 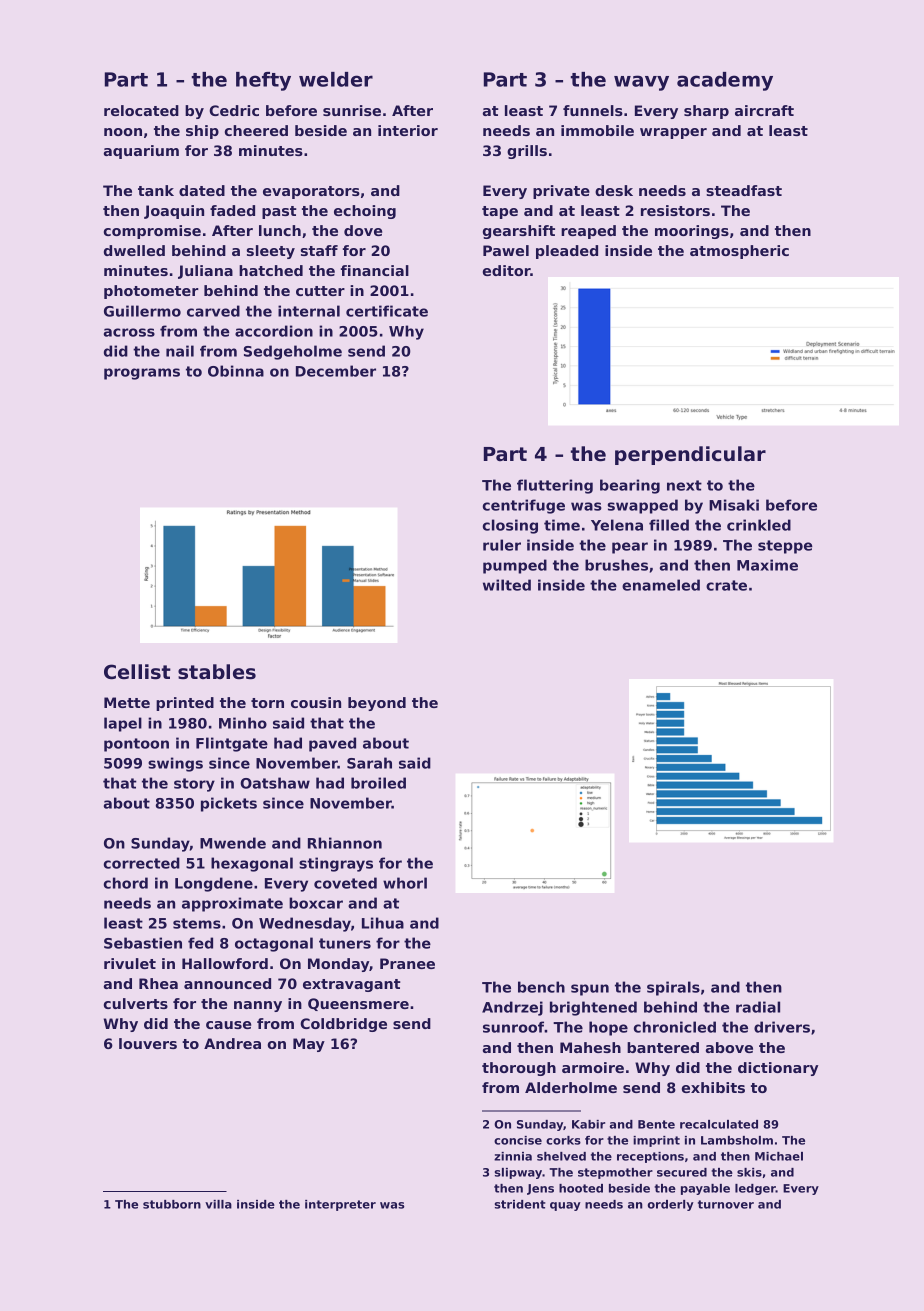 What do you see at coordinates (590, 990) in the page?
I see `spun` at bounding box center [590, 990].
